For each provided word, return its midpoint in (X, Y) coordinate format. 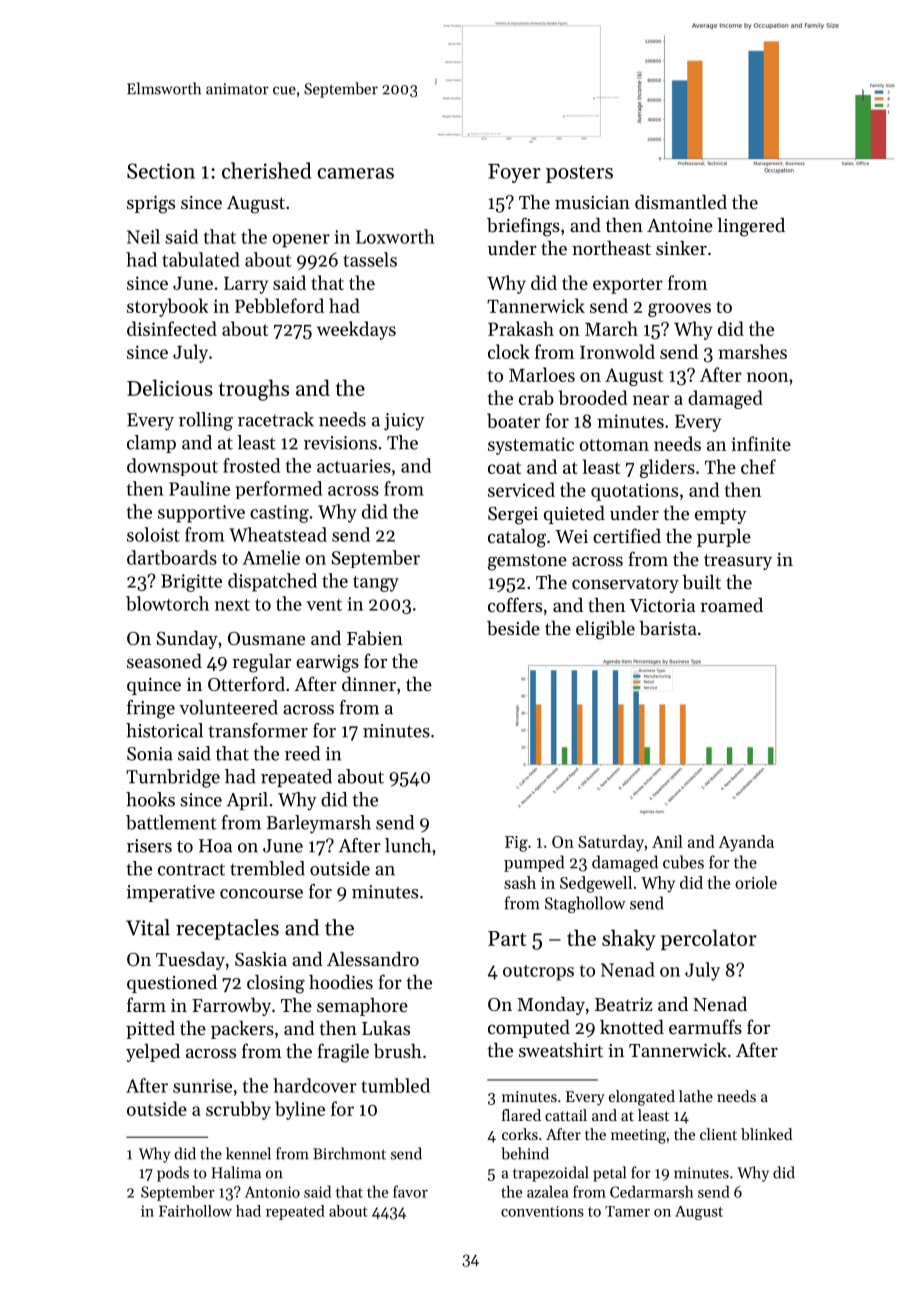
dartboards (172, 557)
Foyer (514, 173)
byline (300, 1110)
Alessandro (373, 959)
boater (513, 420)
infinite (761, 443)
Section (161, 171)
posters (579, 174)
